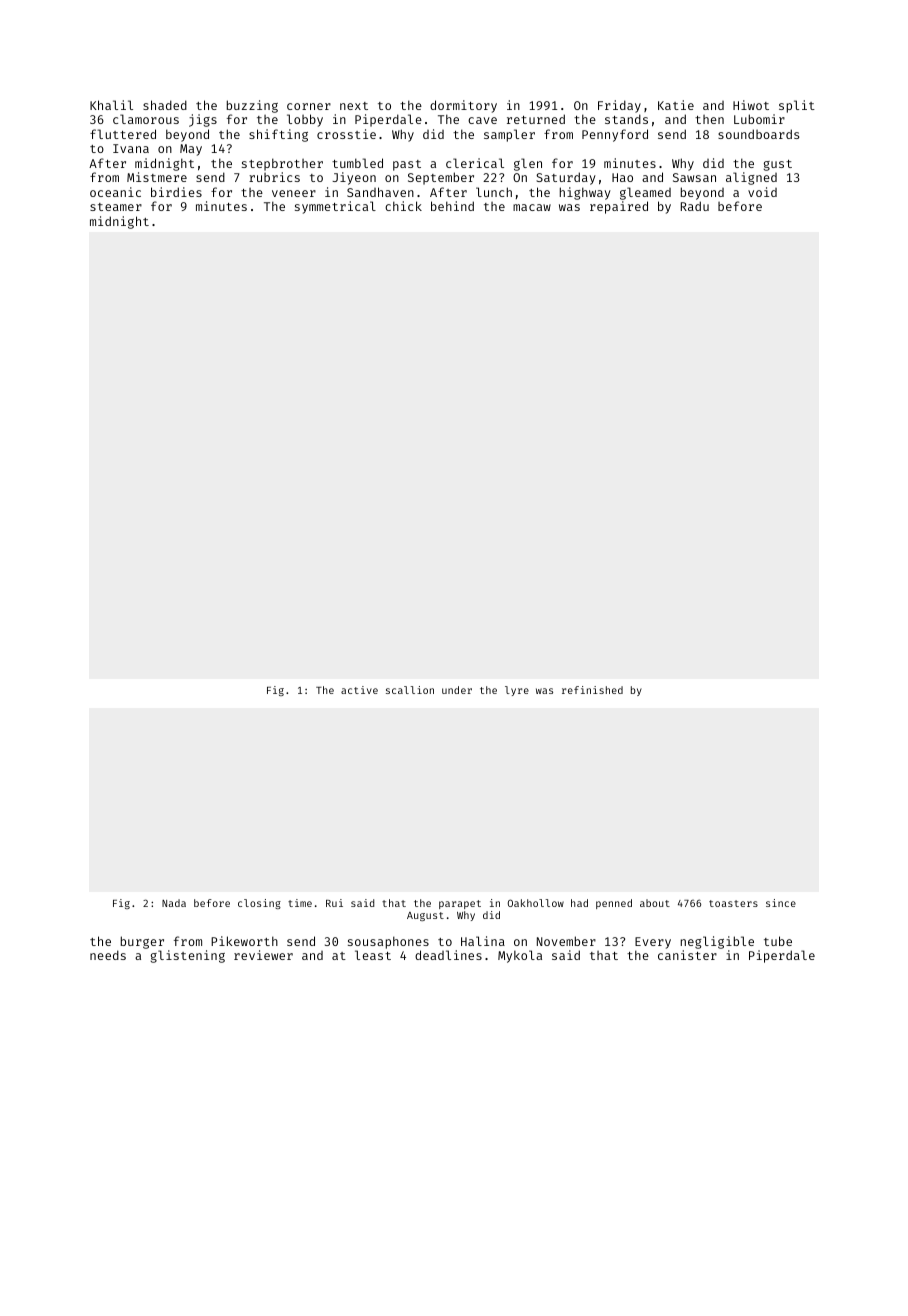  What do you see at coordinates (300, 903) in the image?
I see `time` at bounding box center [300, 903].
